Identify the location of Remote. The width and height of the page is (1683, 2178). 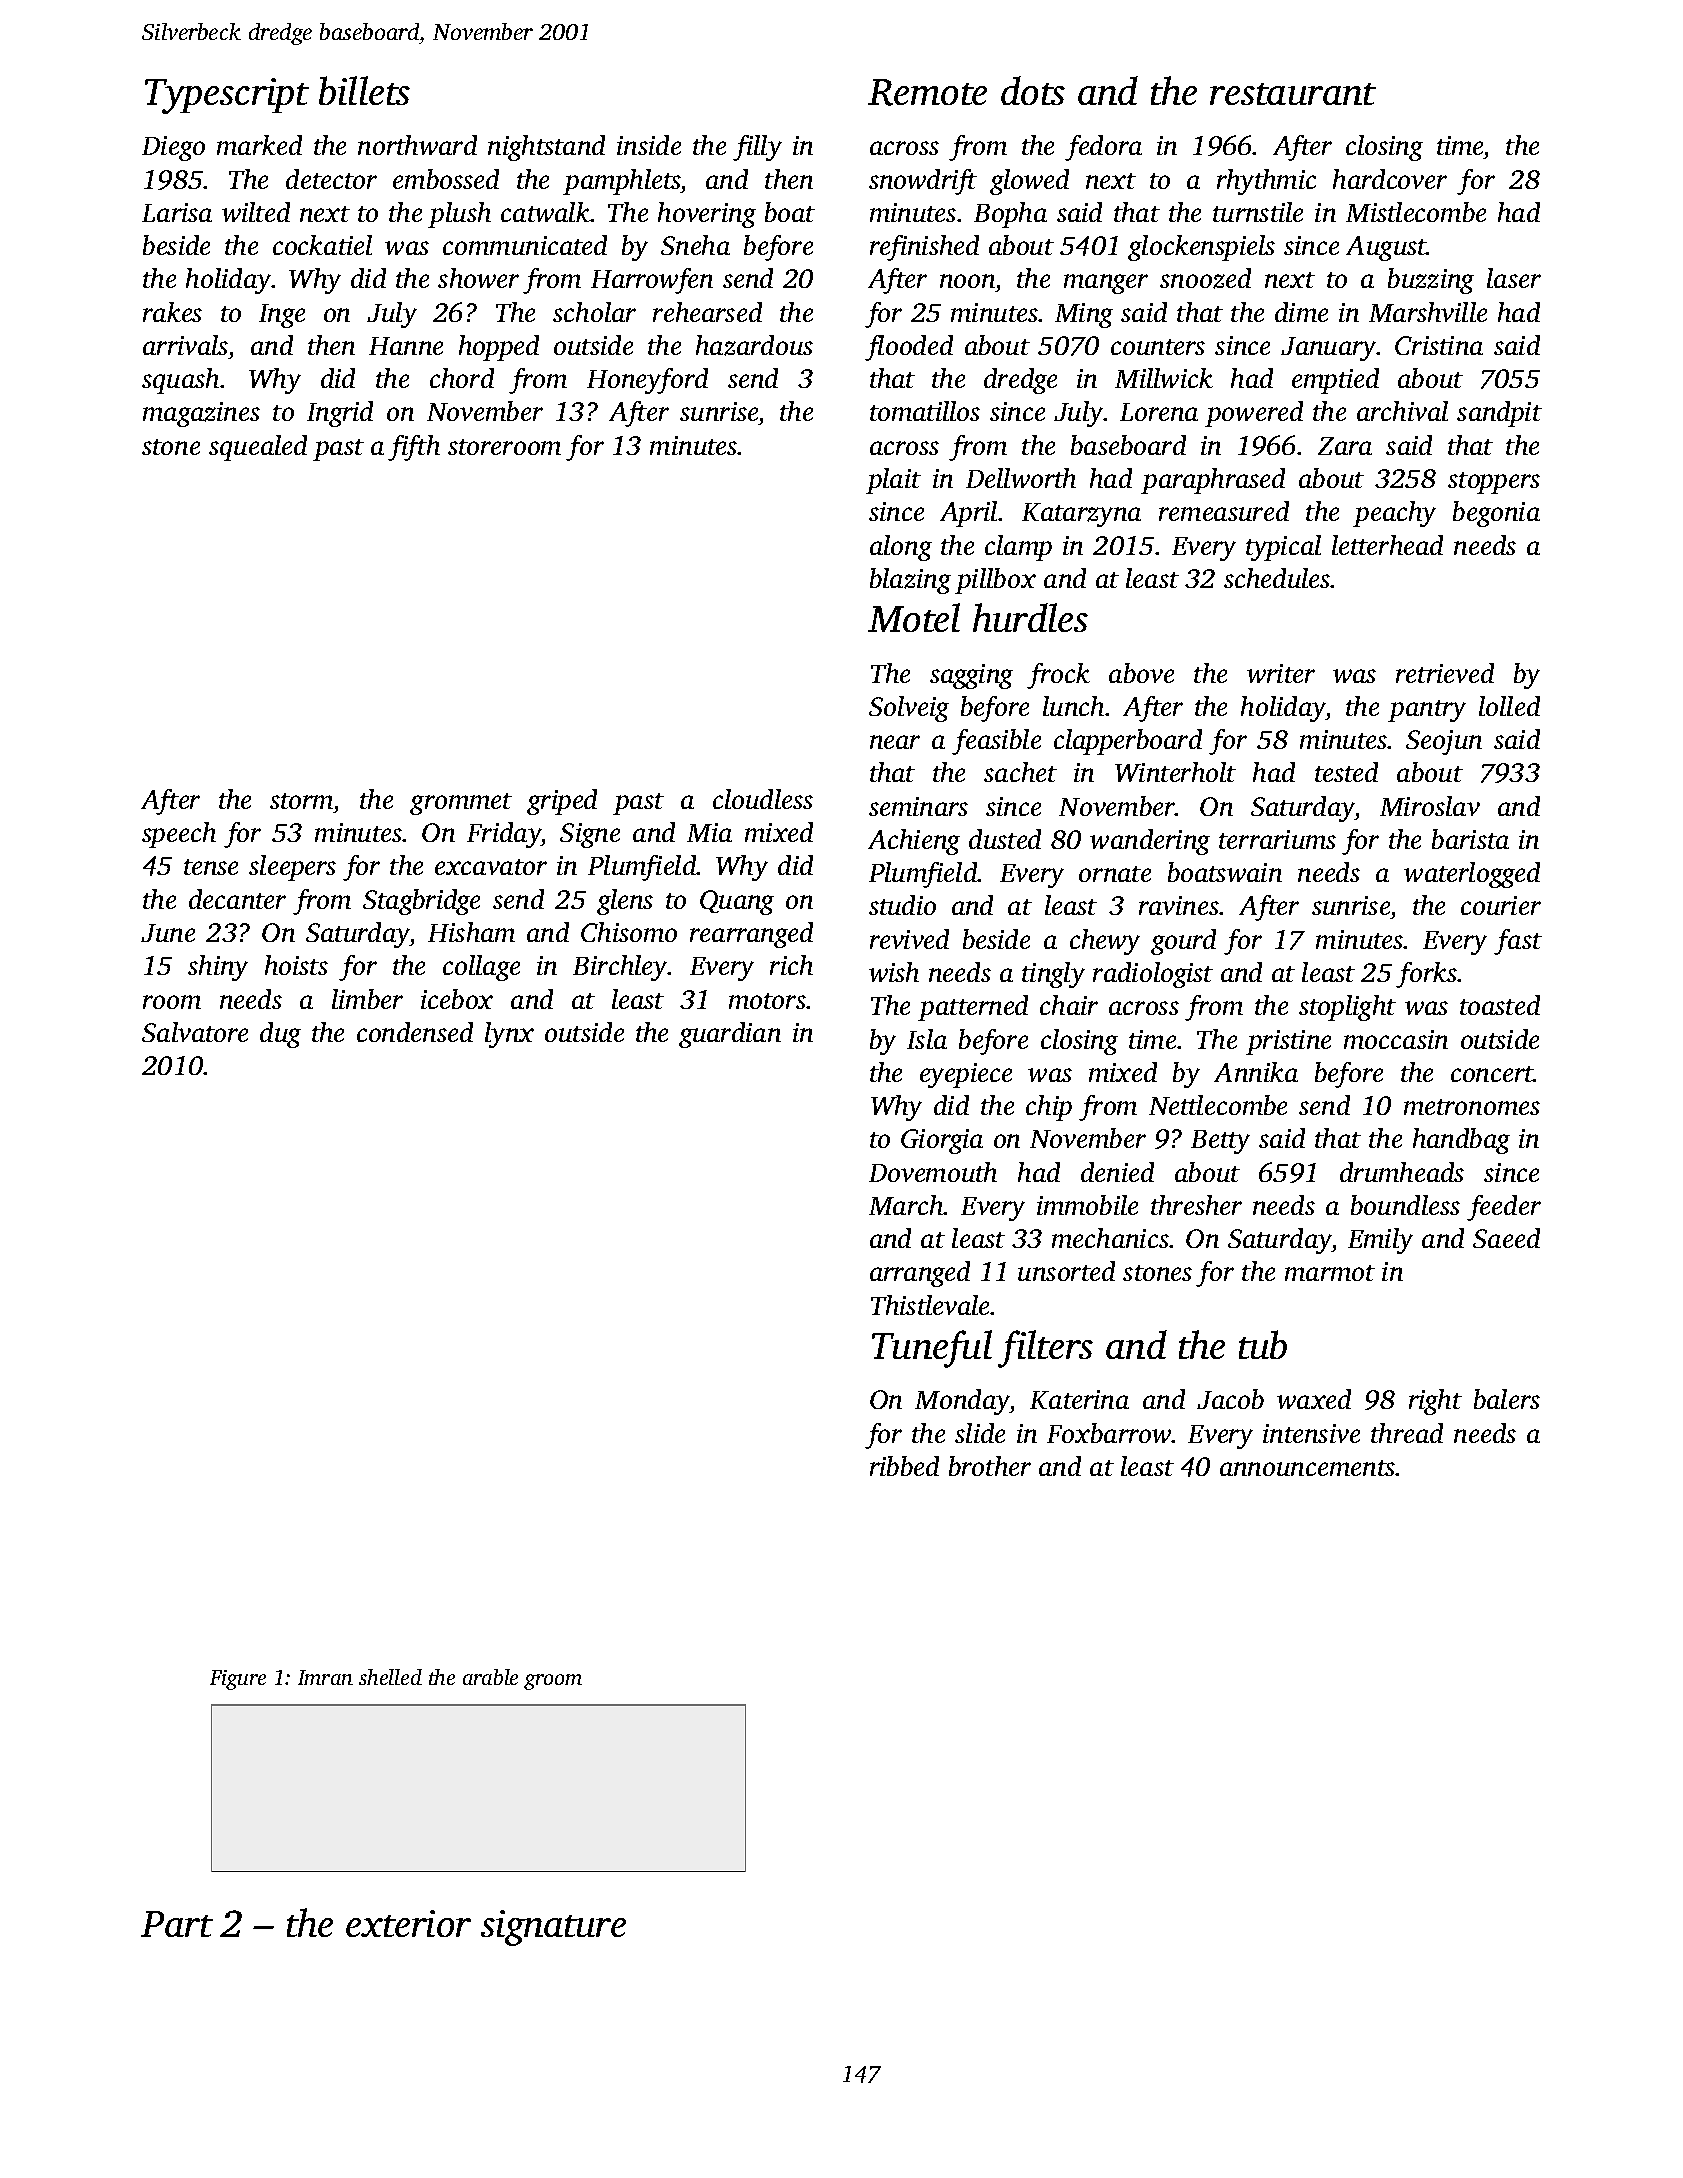
(927, 92).
